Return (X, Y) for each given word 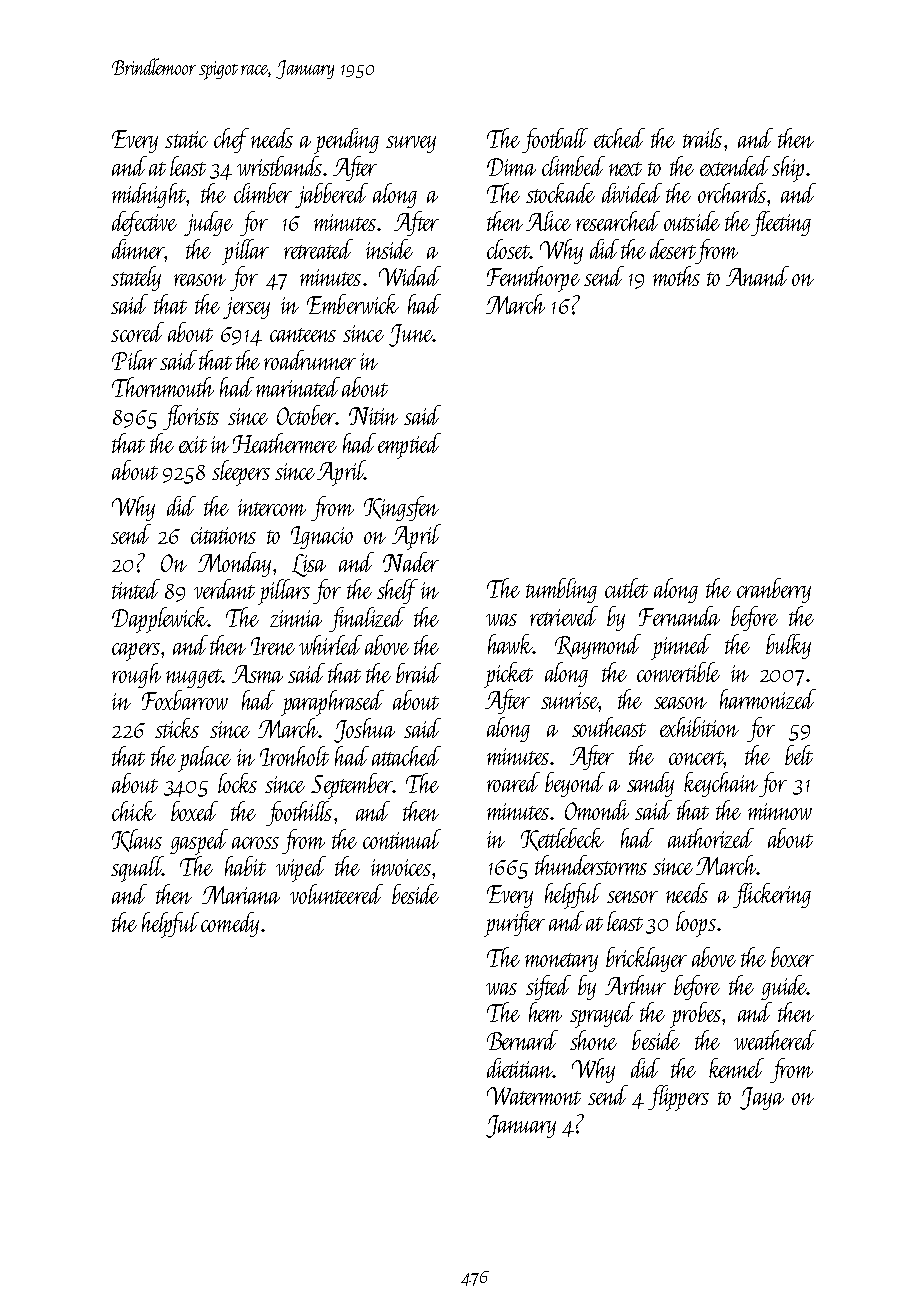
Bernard (522, 1040)
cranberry (774, 590)
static (186, 139)
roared (513, 782)
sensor (632, 897)
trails (702, 138)
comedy (230, 924)
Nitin (373, 416)
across (255, 843)
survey (411, 144)
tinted (136, 589)
